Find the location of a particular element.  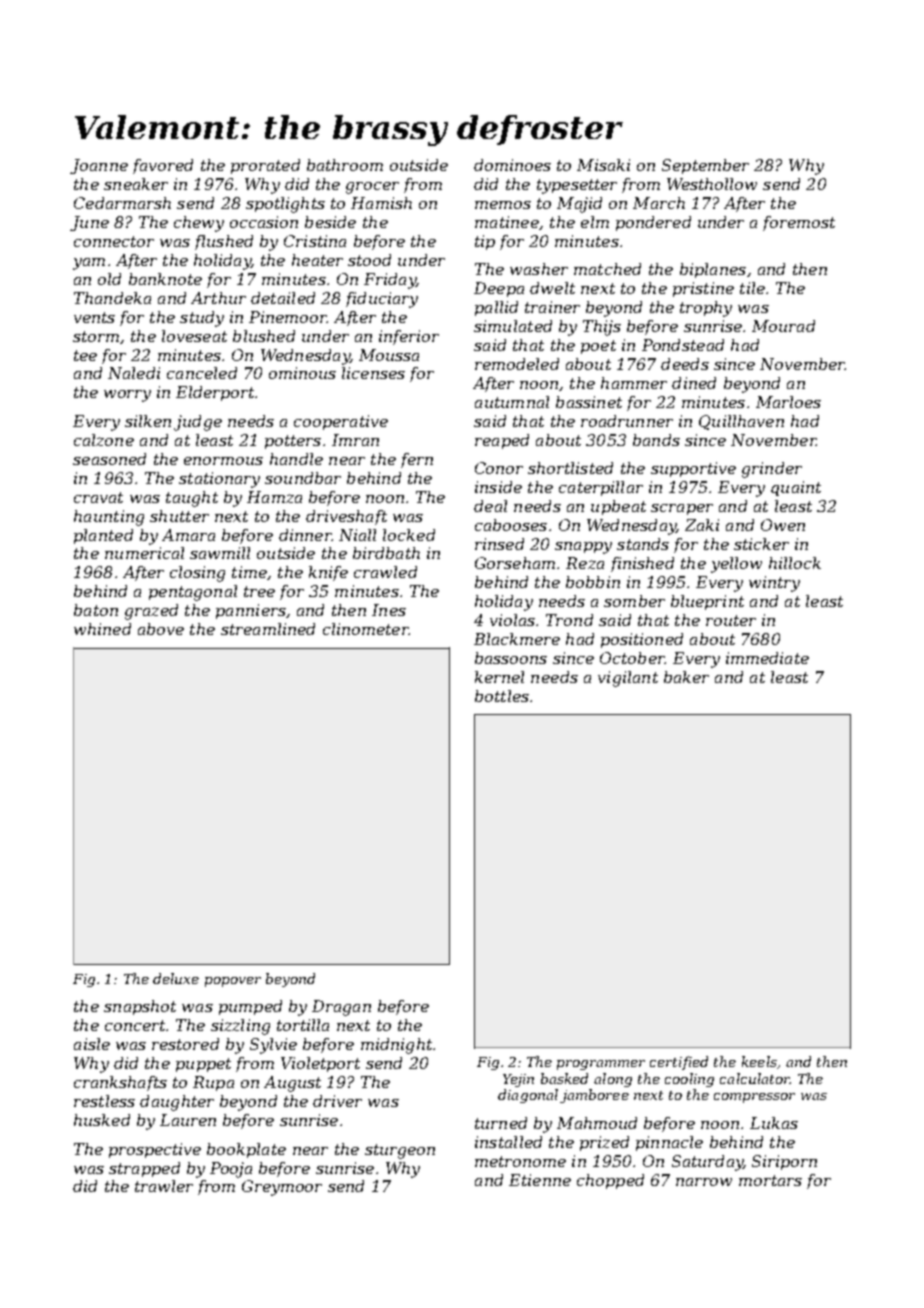

planted is located at coordinates (103, 536).
